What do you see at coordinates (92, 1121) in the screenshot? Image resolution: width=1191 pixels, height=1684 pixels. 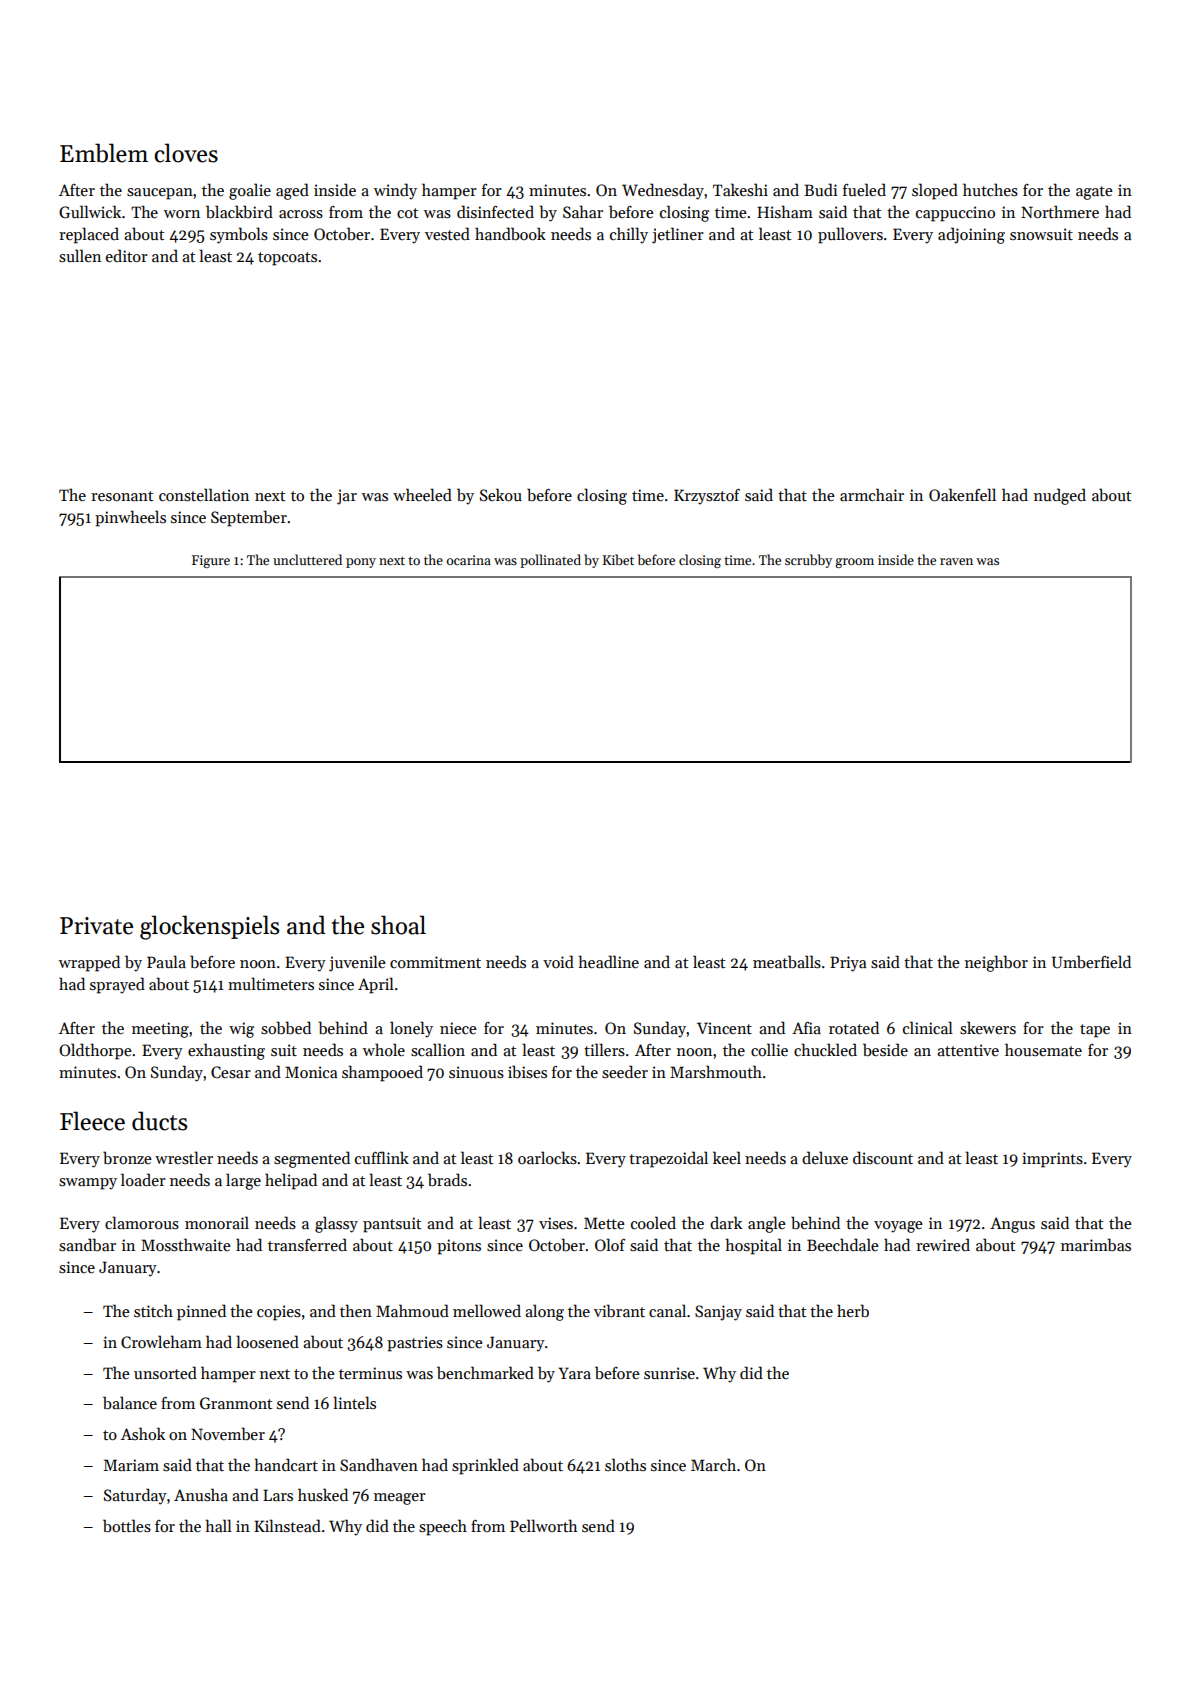 I see `Fleece` at bounding box center [92, 1121].
